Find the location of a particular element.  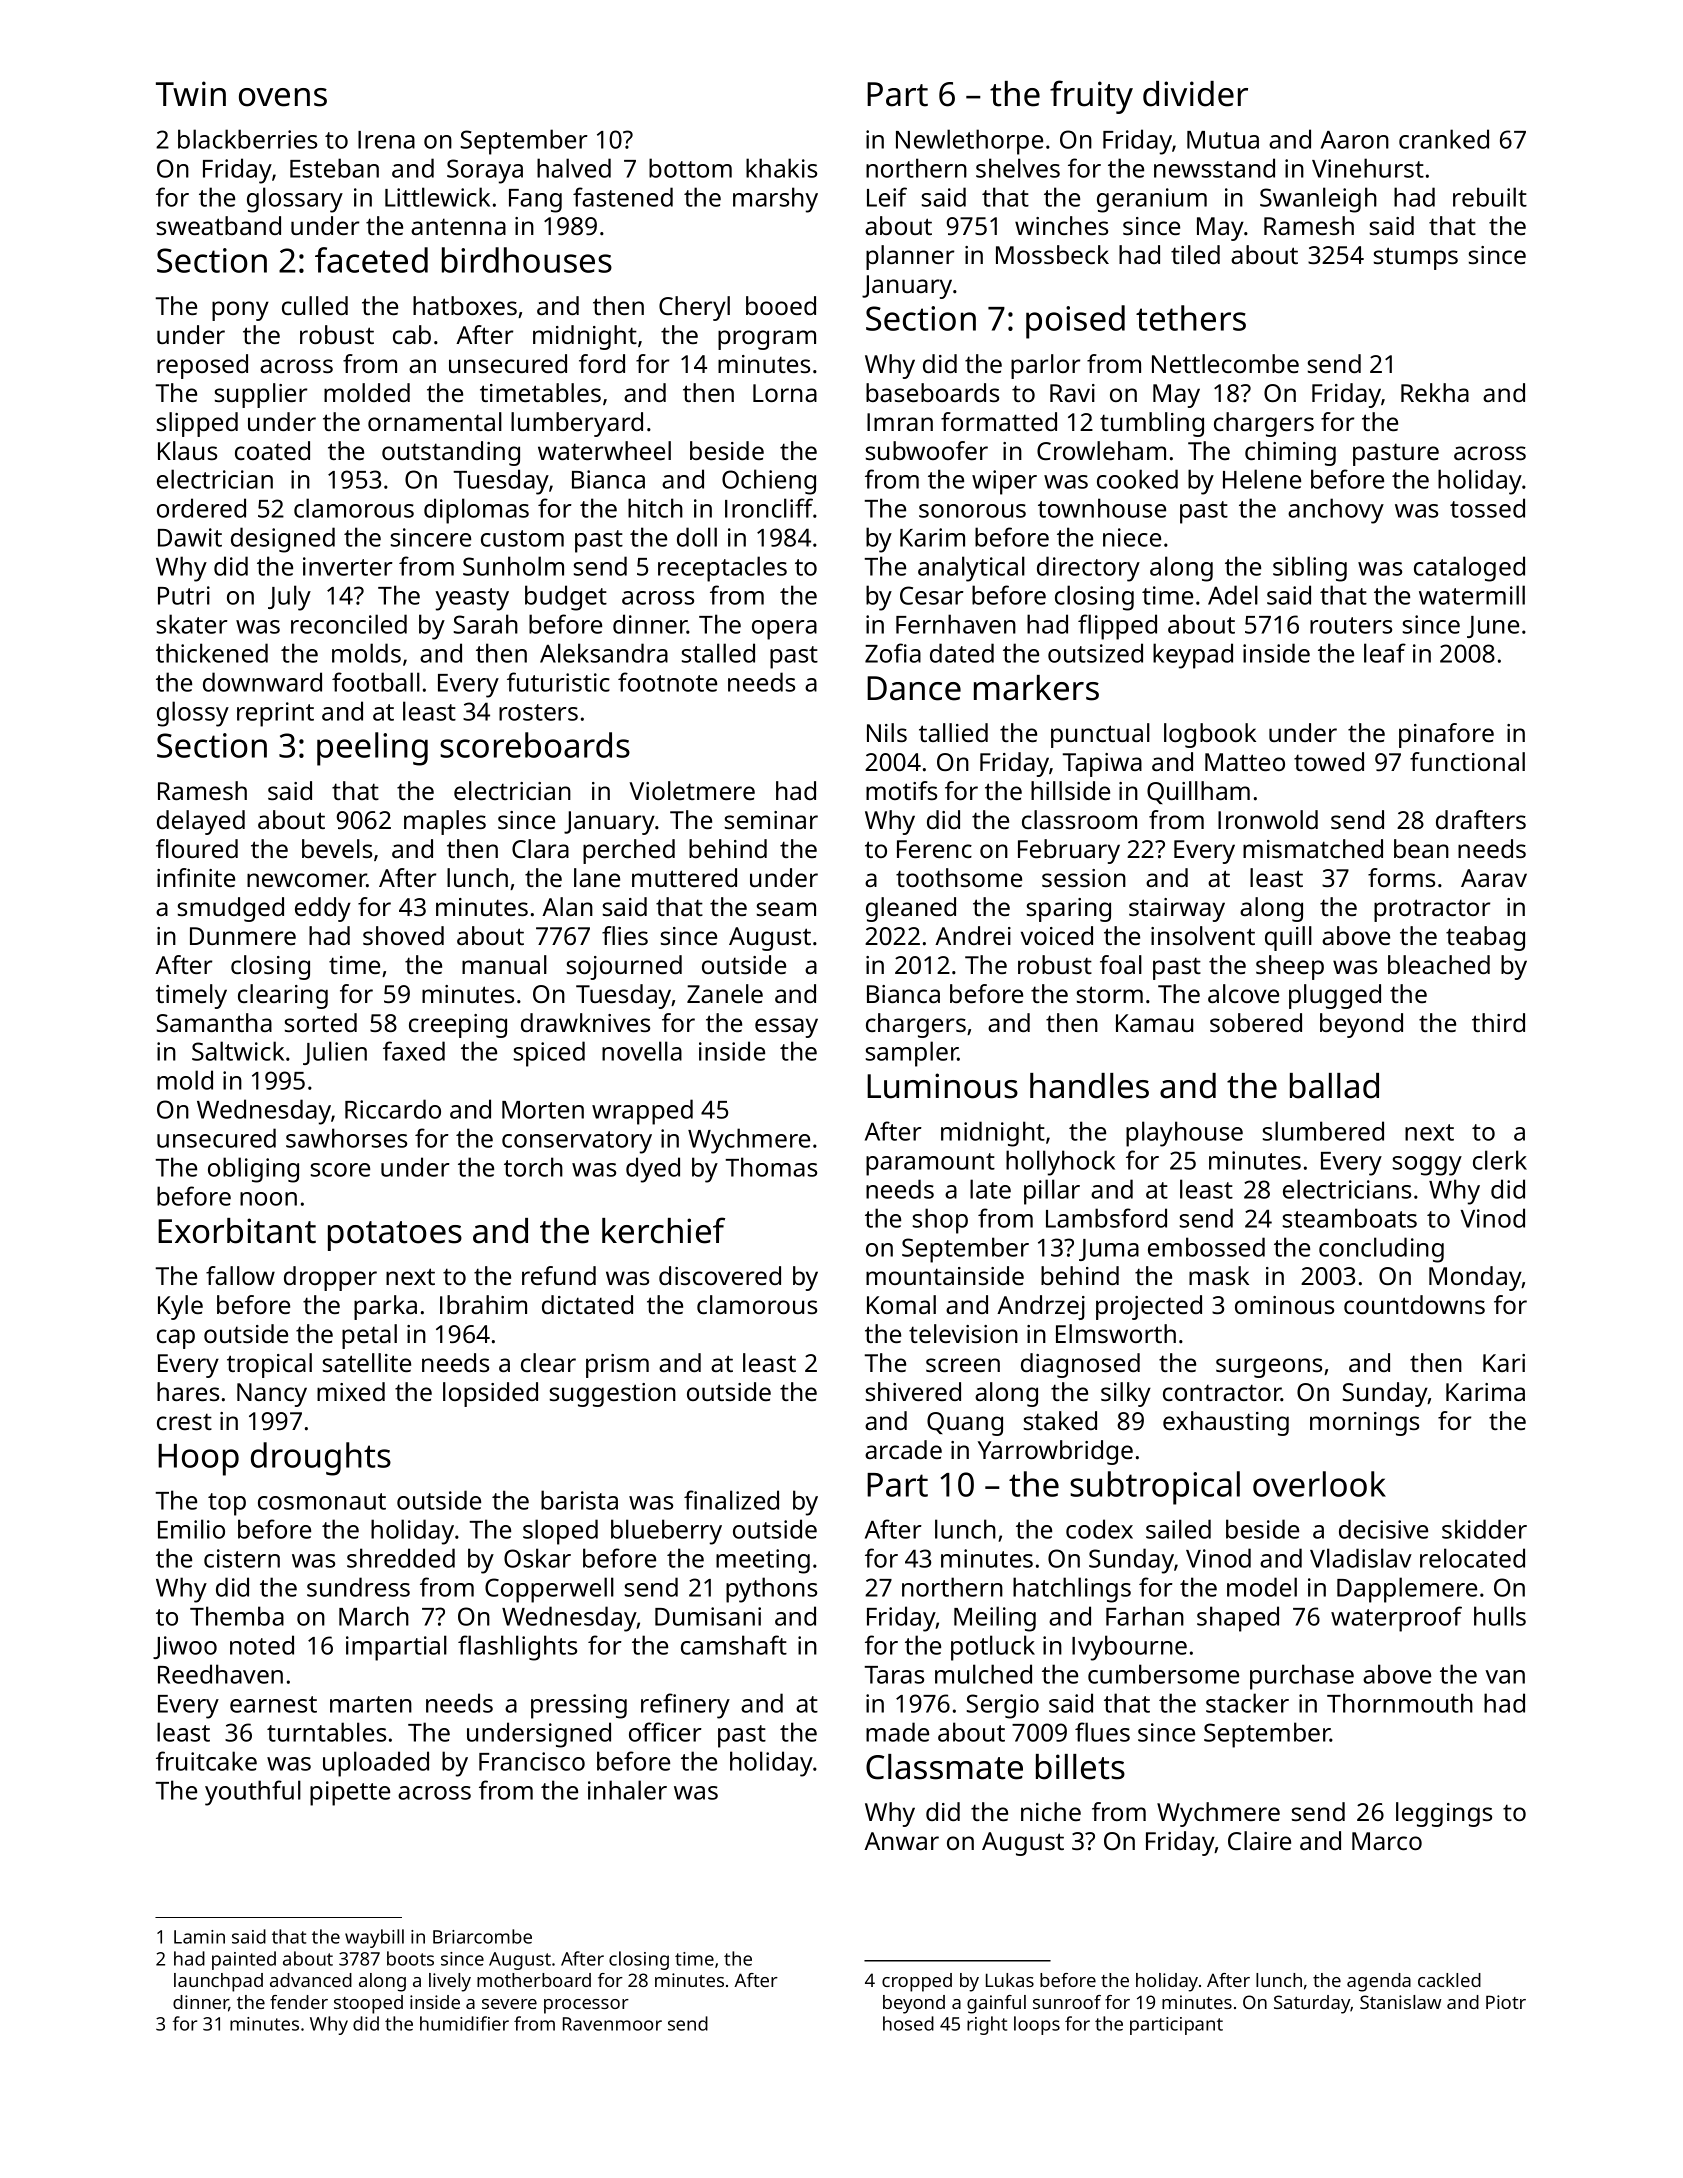

divider is located at coordinates (1195, 94).
